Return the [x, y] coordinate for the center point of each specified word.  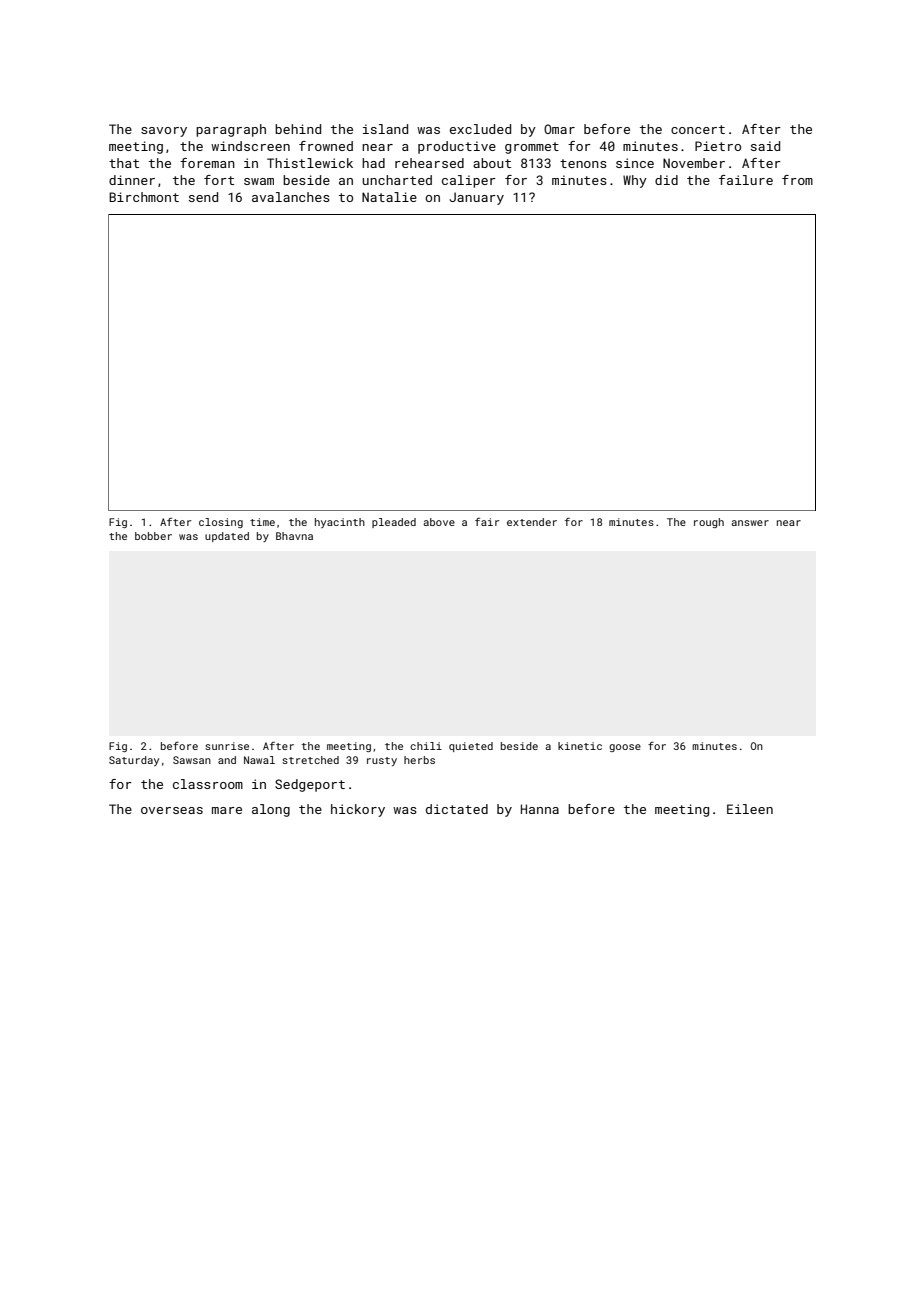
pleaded [394, 523]
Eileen [750, 809]
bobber [153, 536]
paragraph [231, 130]
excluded [480, 129]
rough [709, 523]
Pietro [718, 146]
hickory [358, 810]
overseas [172, 810]
